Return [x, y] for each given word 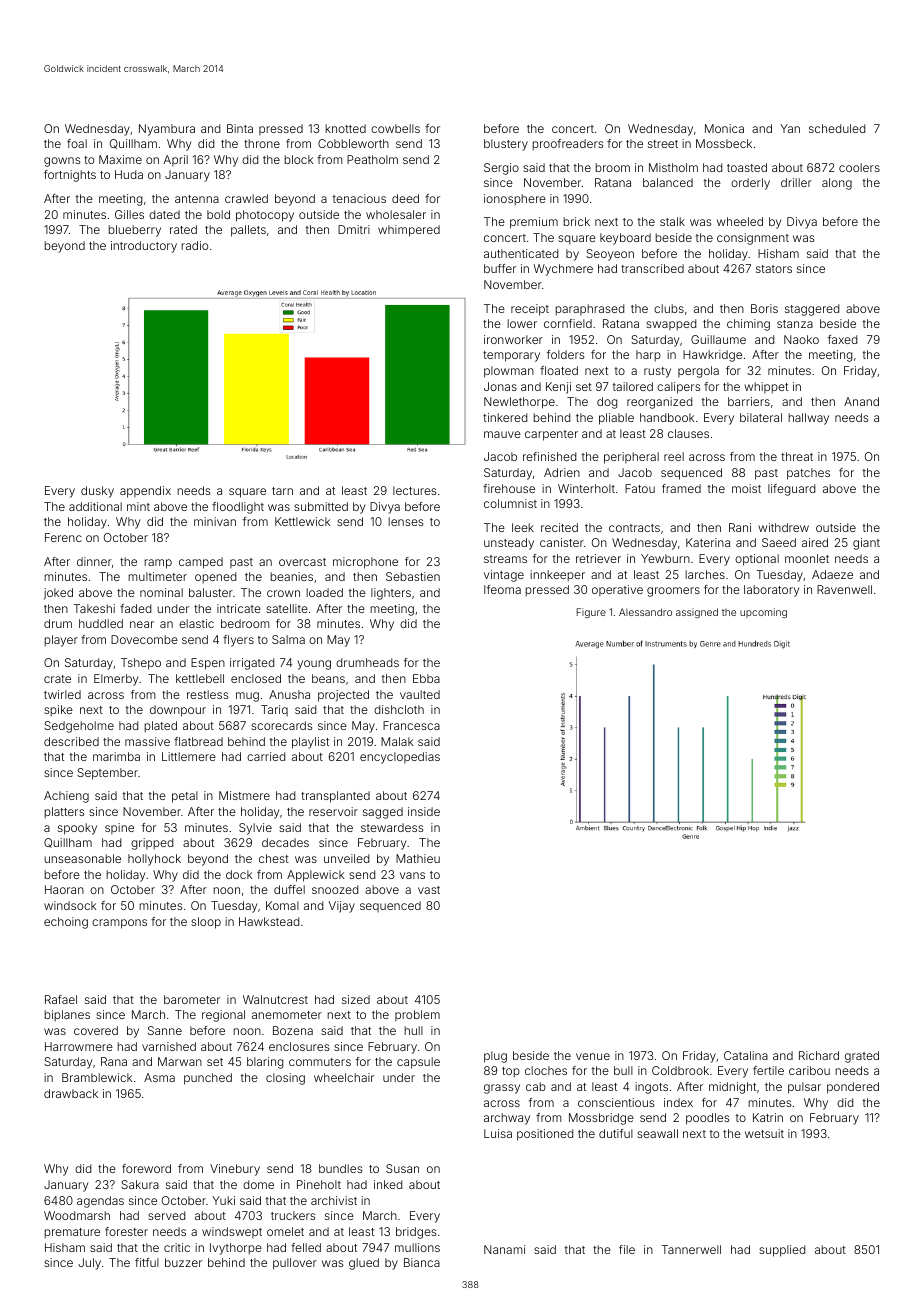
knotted [345, 128]
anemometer [287, 1015]
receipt [530, 310]
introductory [144, 247]
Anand [861, 401]
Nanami [504, 1249]
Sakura [140, 1184]
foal [77, 143]
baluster [211, 592]
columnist [510, 503]
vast [429, 890]
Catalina [746, 1055]
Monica [724, 128]
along [837, 184]
